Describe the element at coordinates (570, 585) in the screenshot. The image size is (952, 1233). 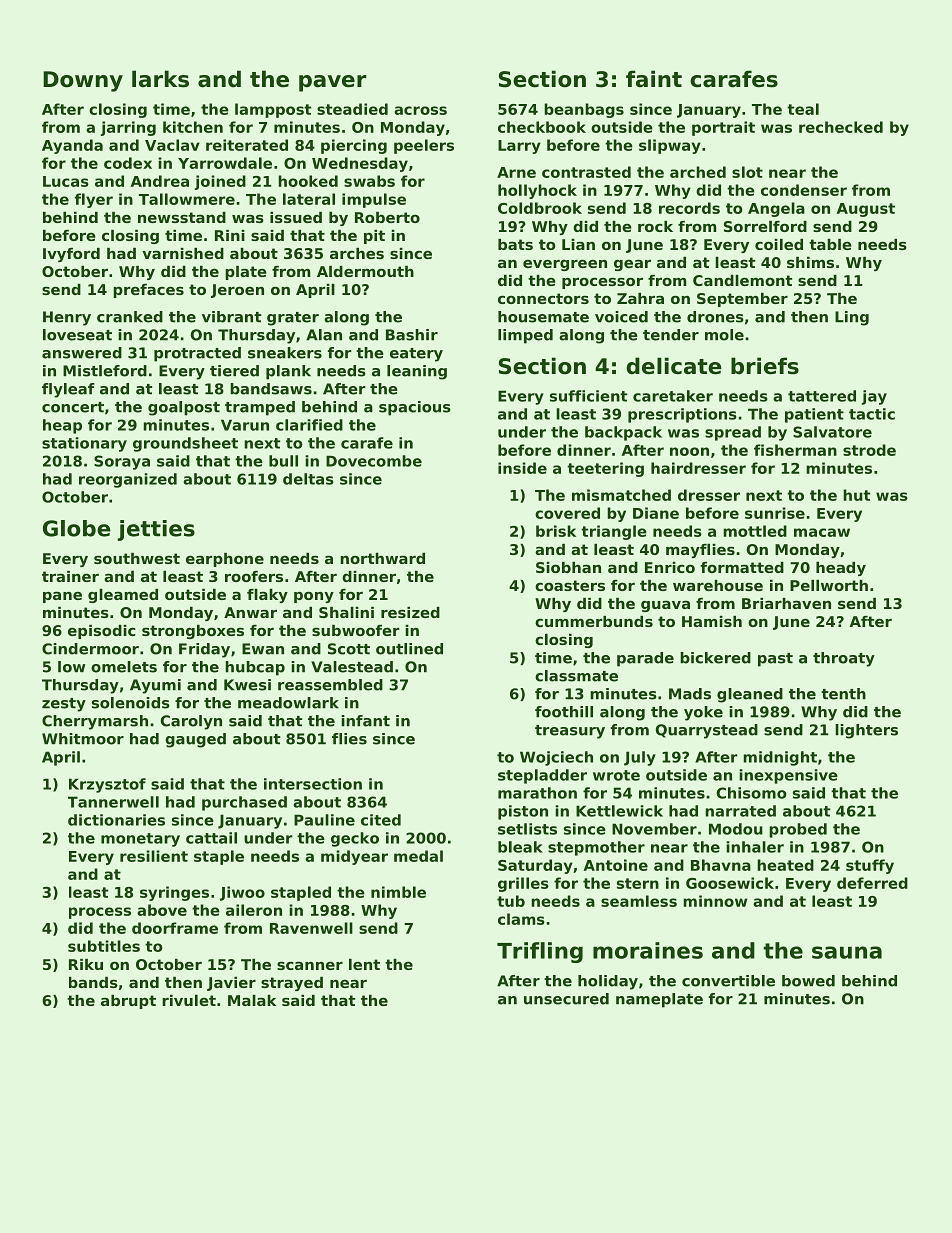
I see `coasters` at that location.
